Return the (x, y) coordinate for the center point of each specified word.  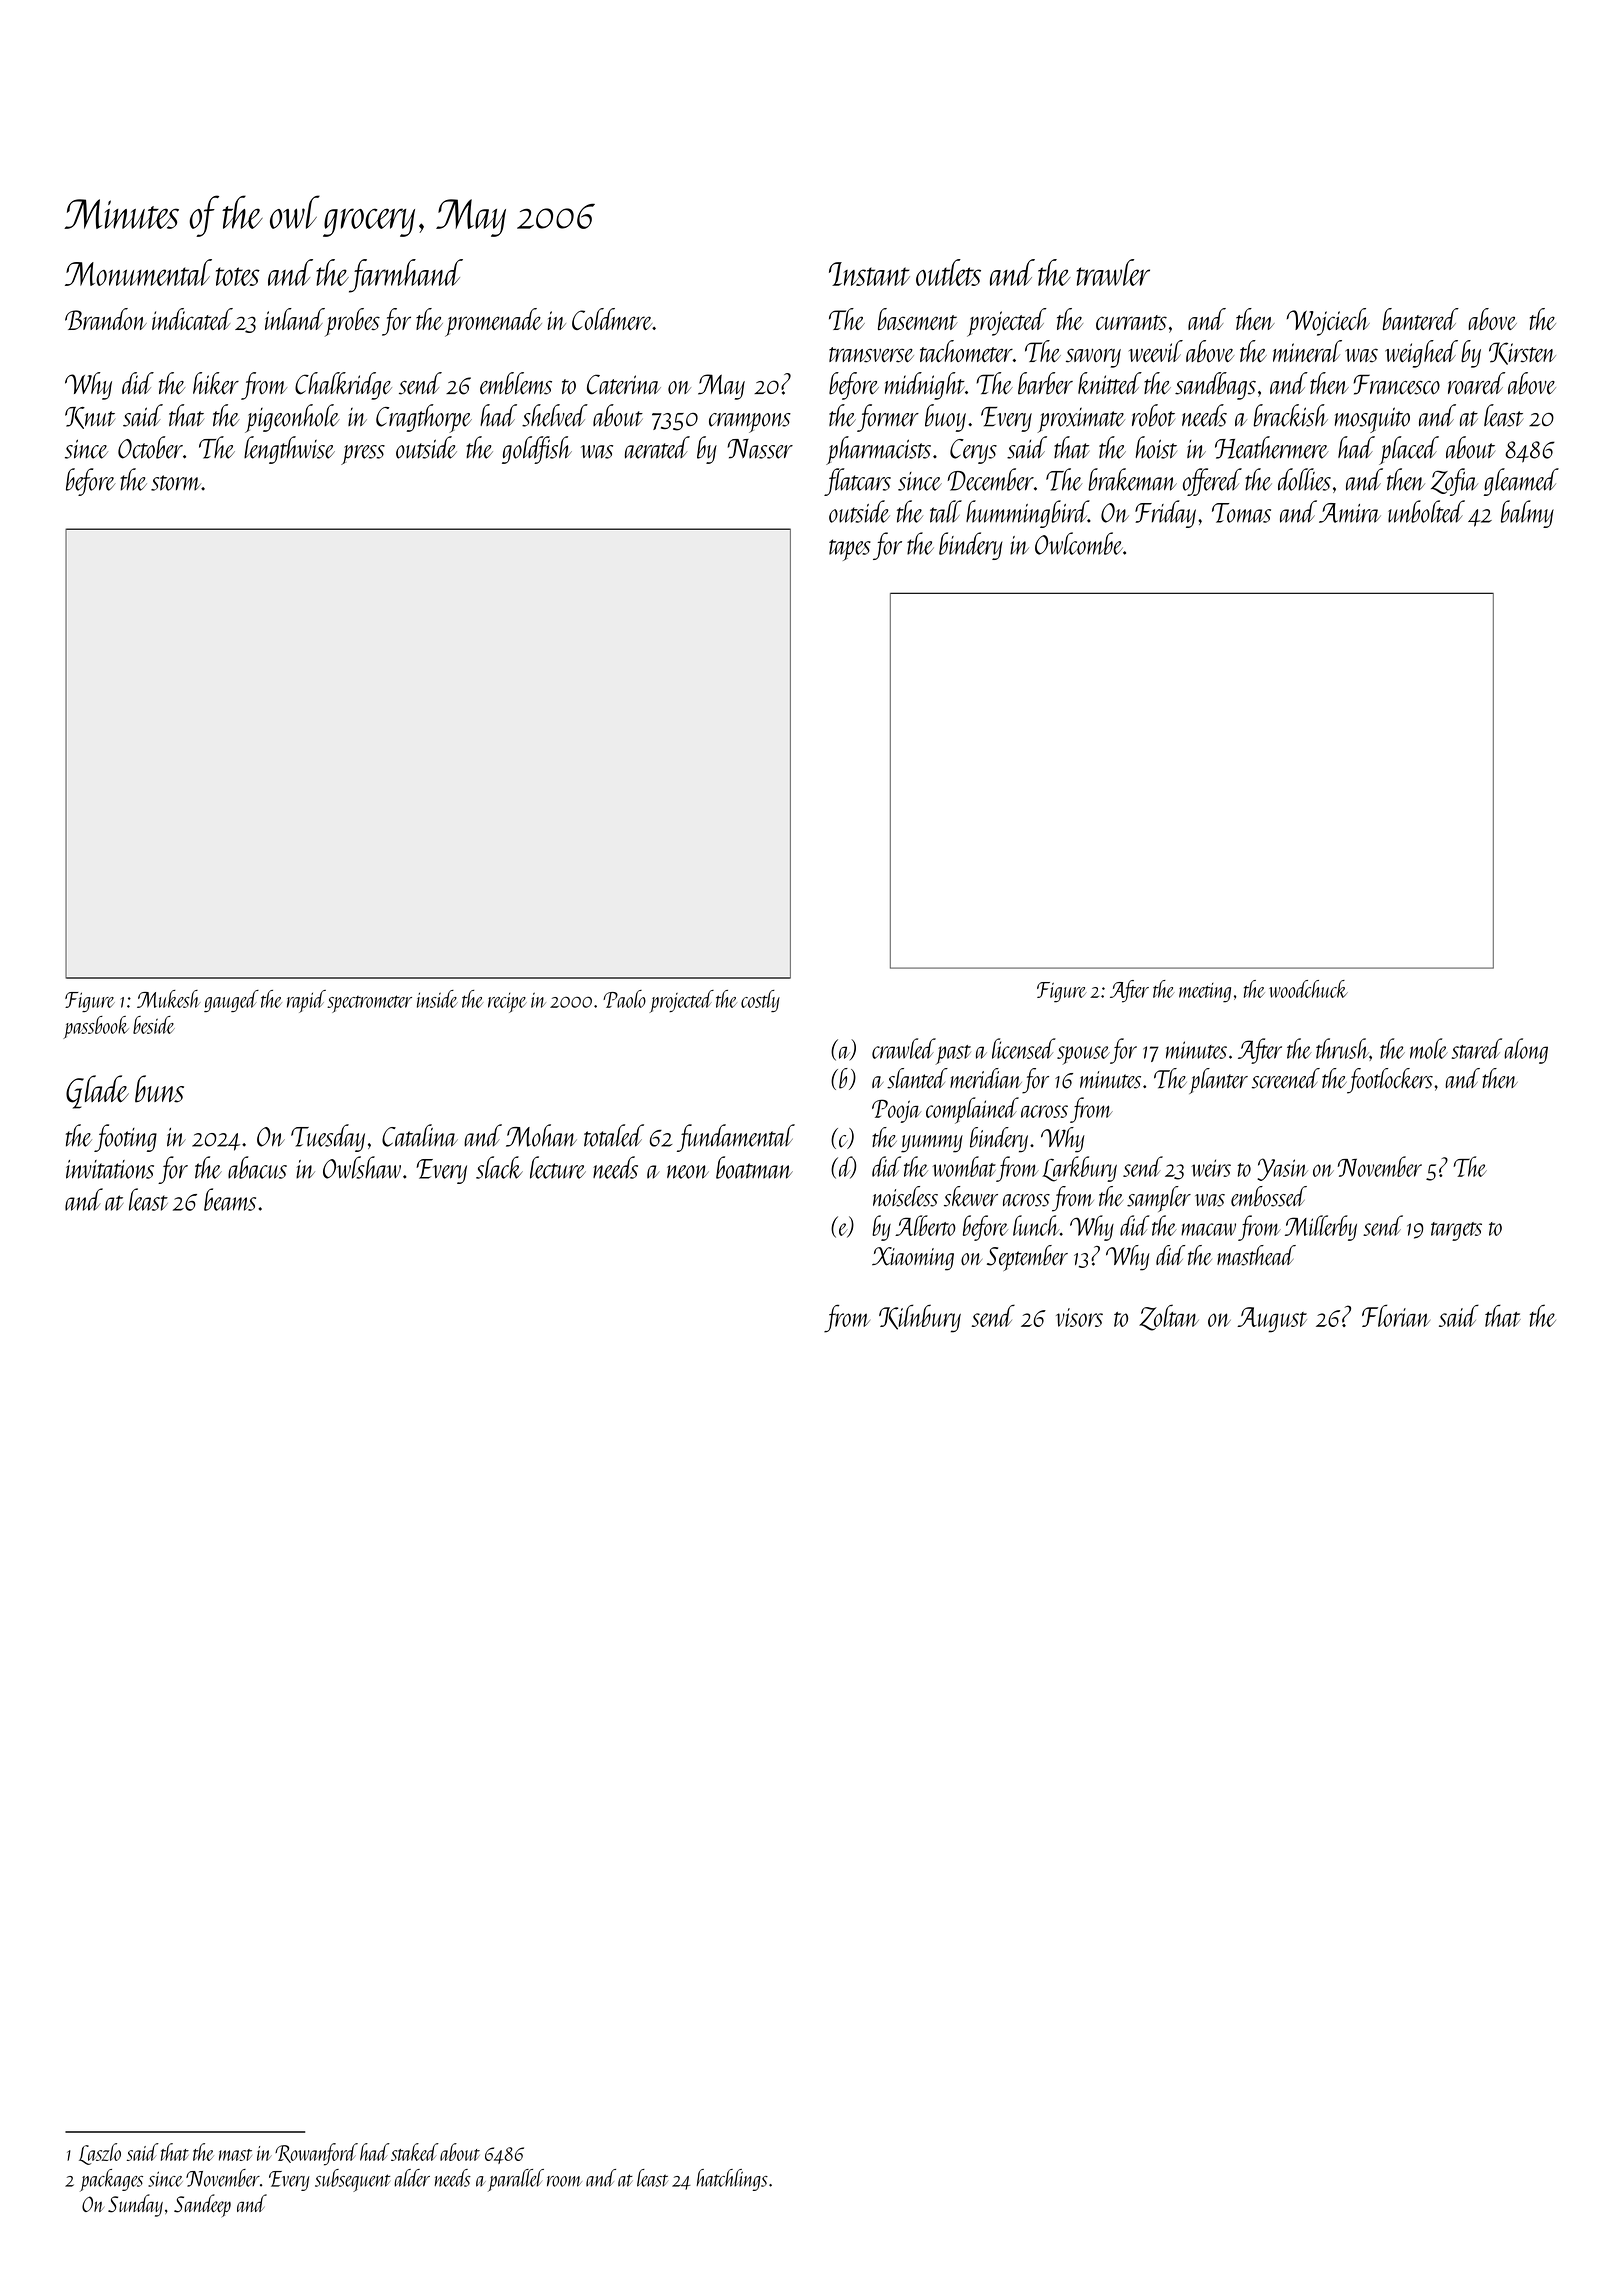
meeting (1205, 993)
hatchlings (732, 2180)
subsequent (352, 2180)
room (564, 2181)
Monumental (138, 272)
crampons (750, 423)
